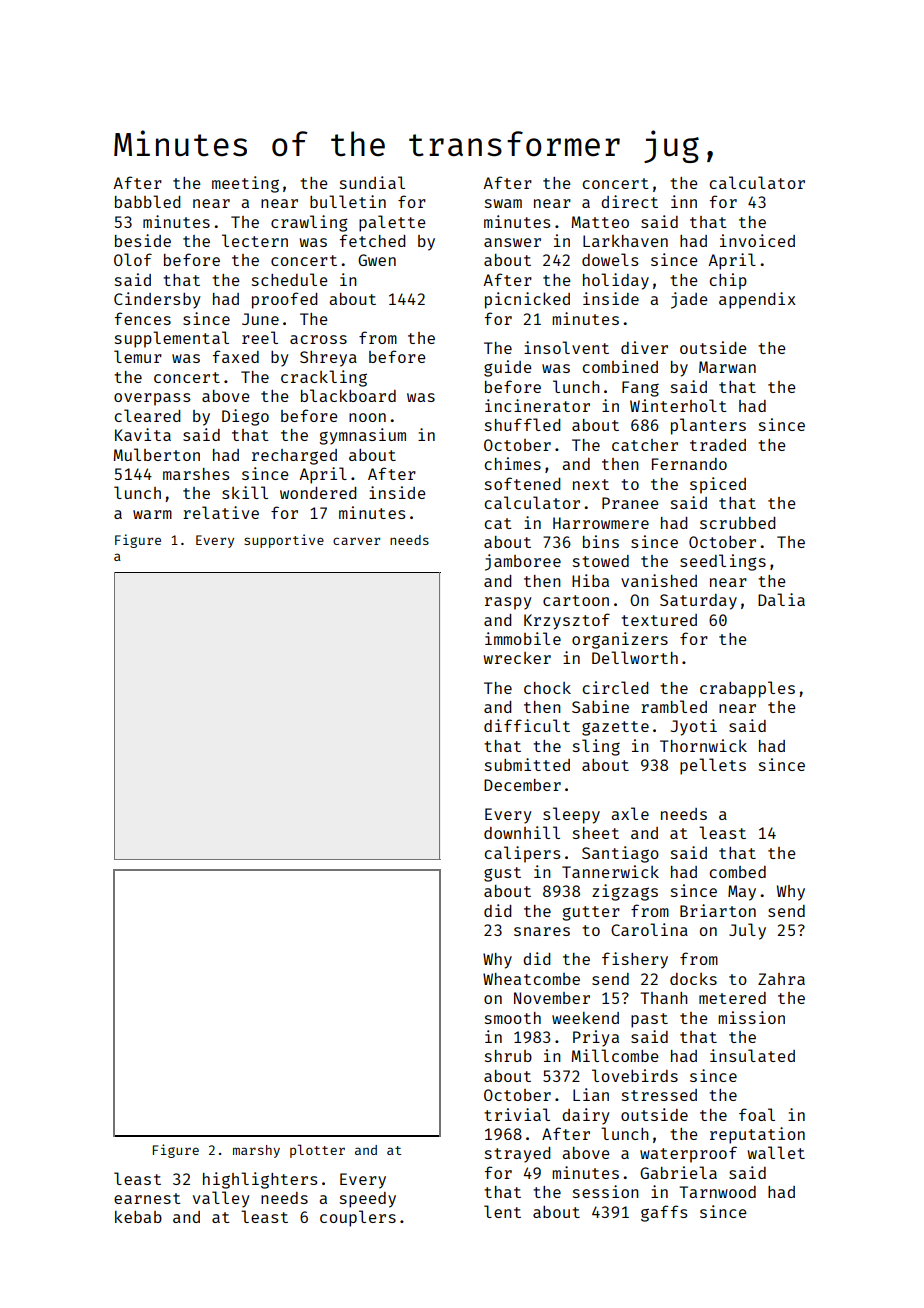 This image has height=1308, width=924. I want to click on kebab, so click(138, 1217).
